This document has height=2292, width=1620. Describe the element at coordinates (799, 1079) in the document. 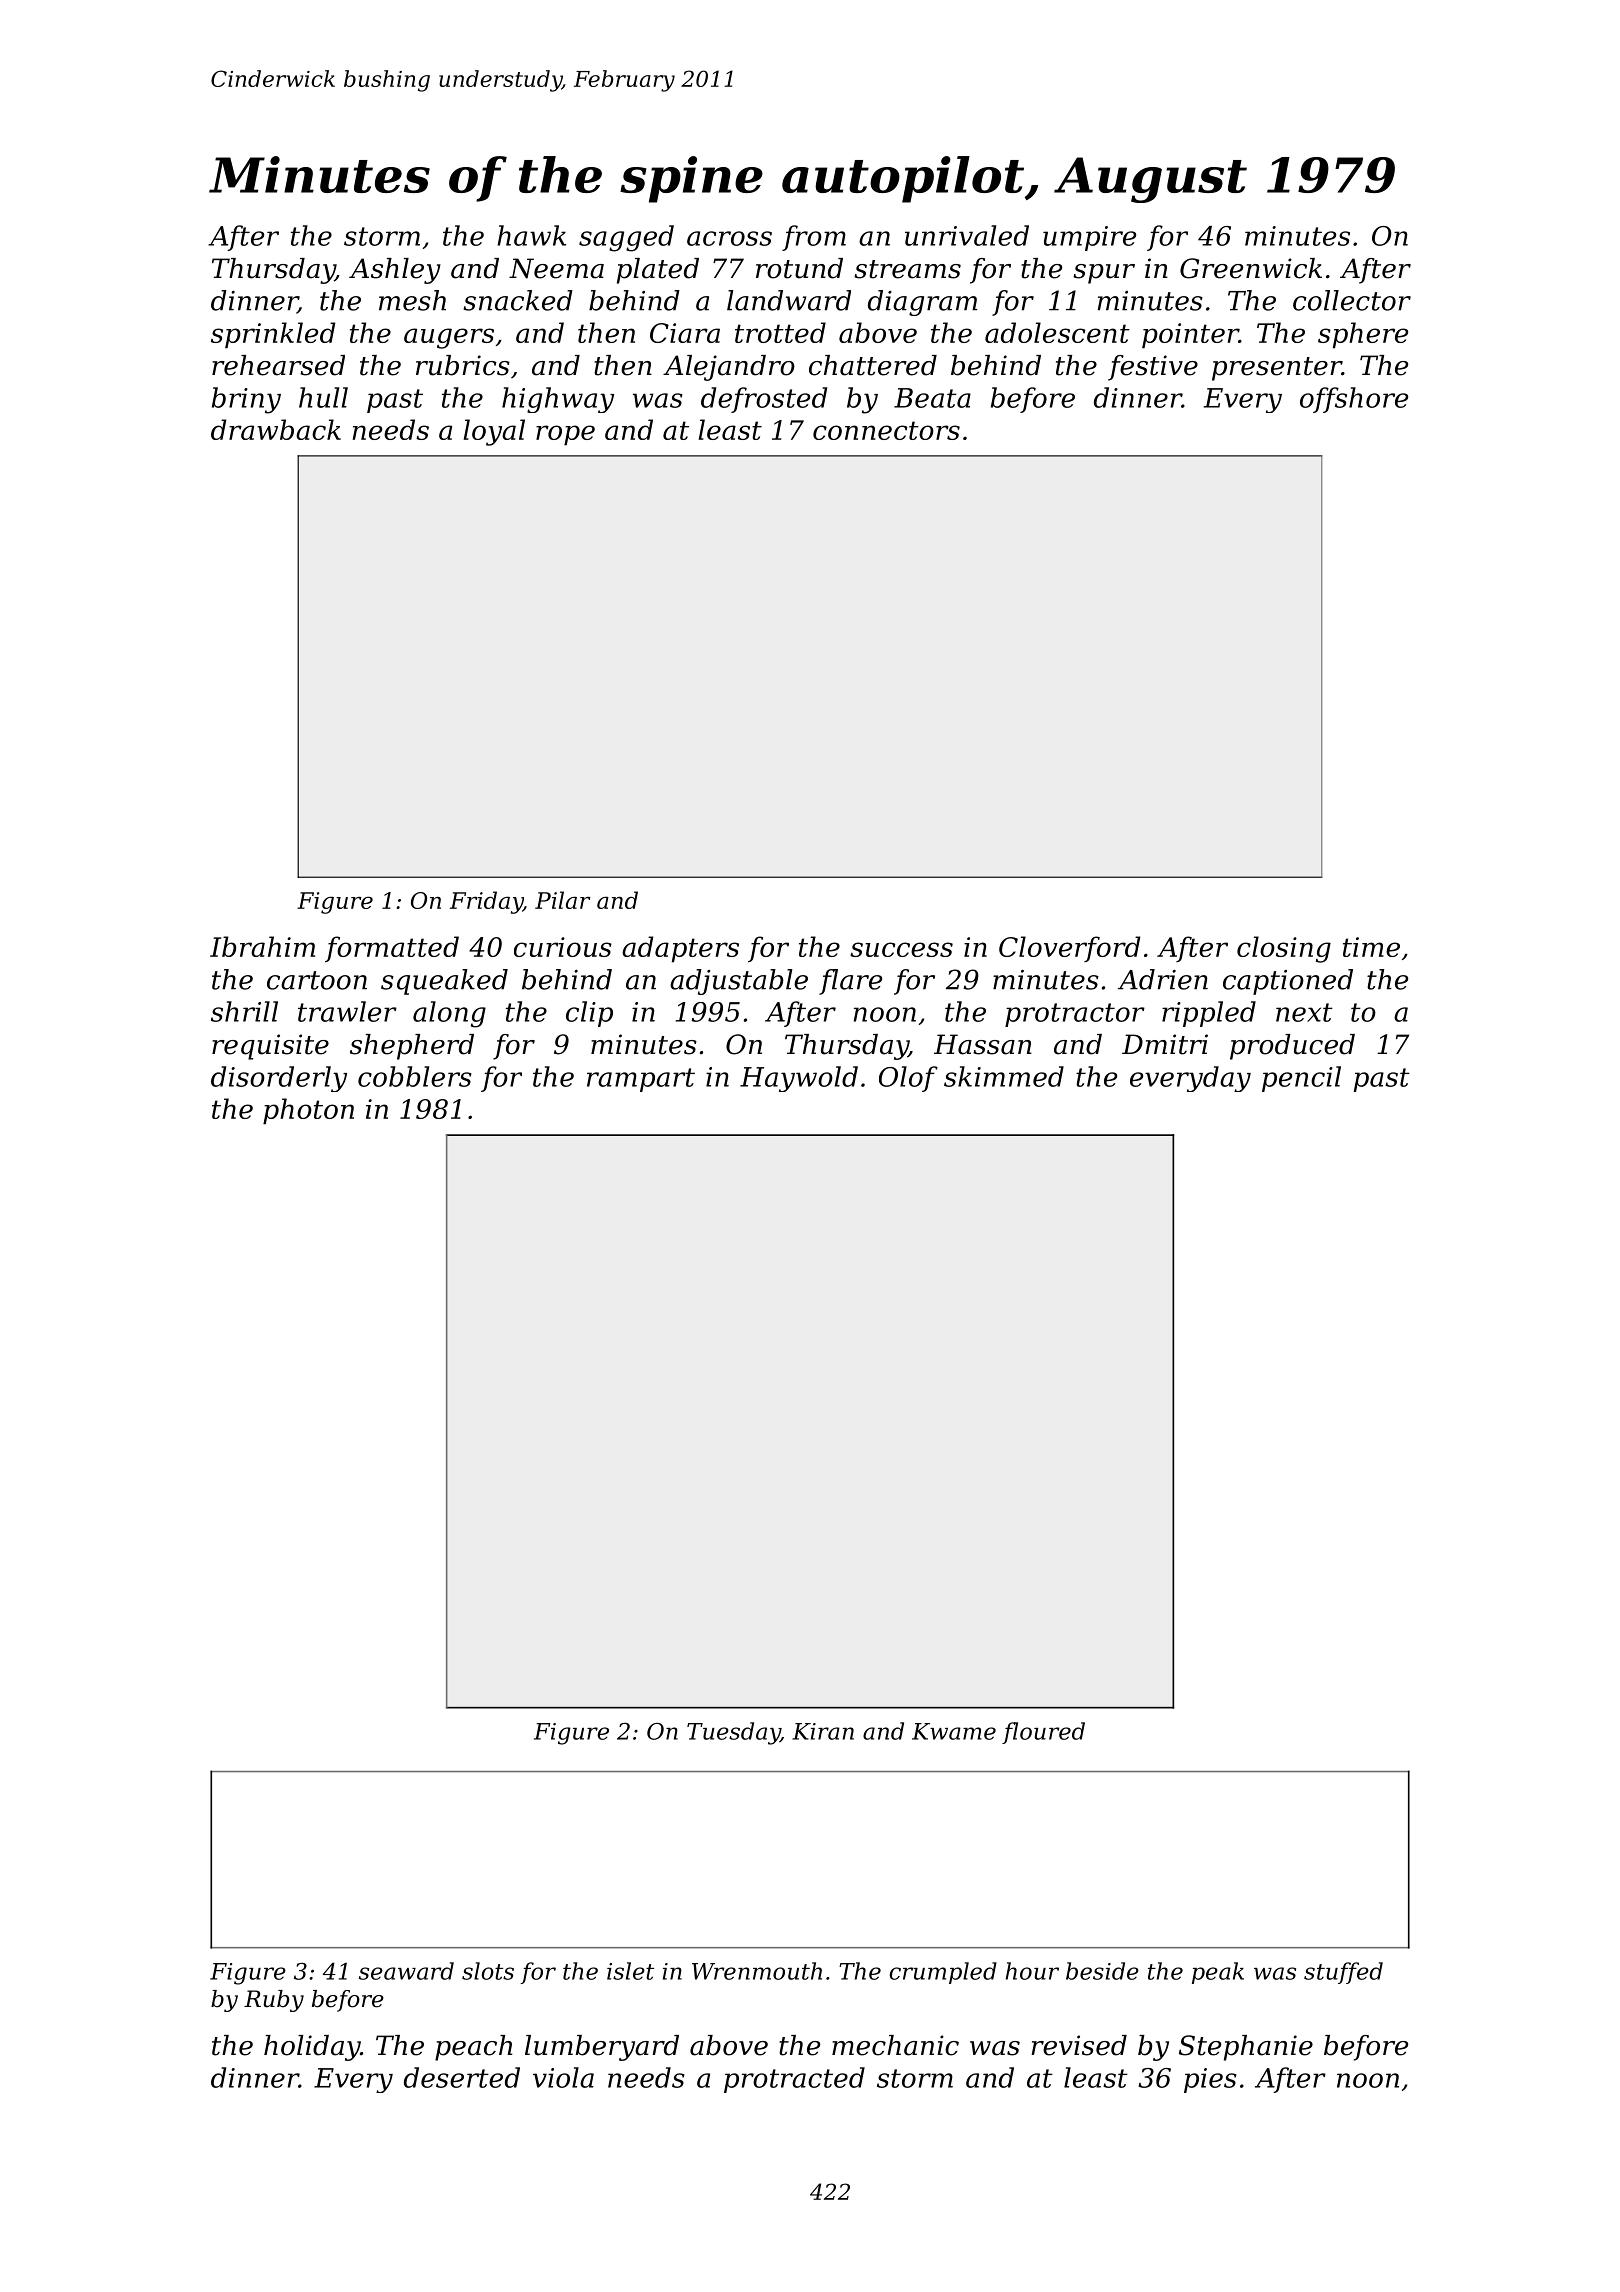

I see `Haywold` at that location.
